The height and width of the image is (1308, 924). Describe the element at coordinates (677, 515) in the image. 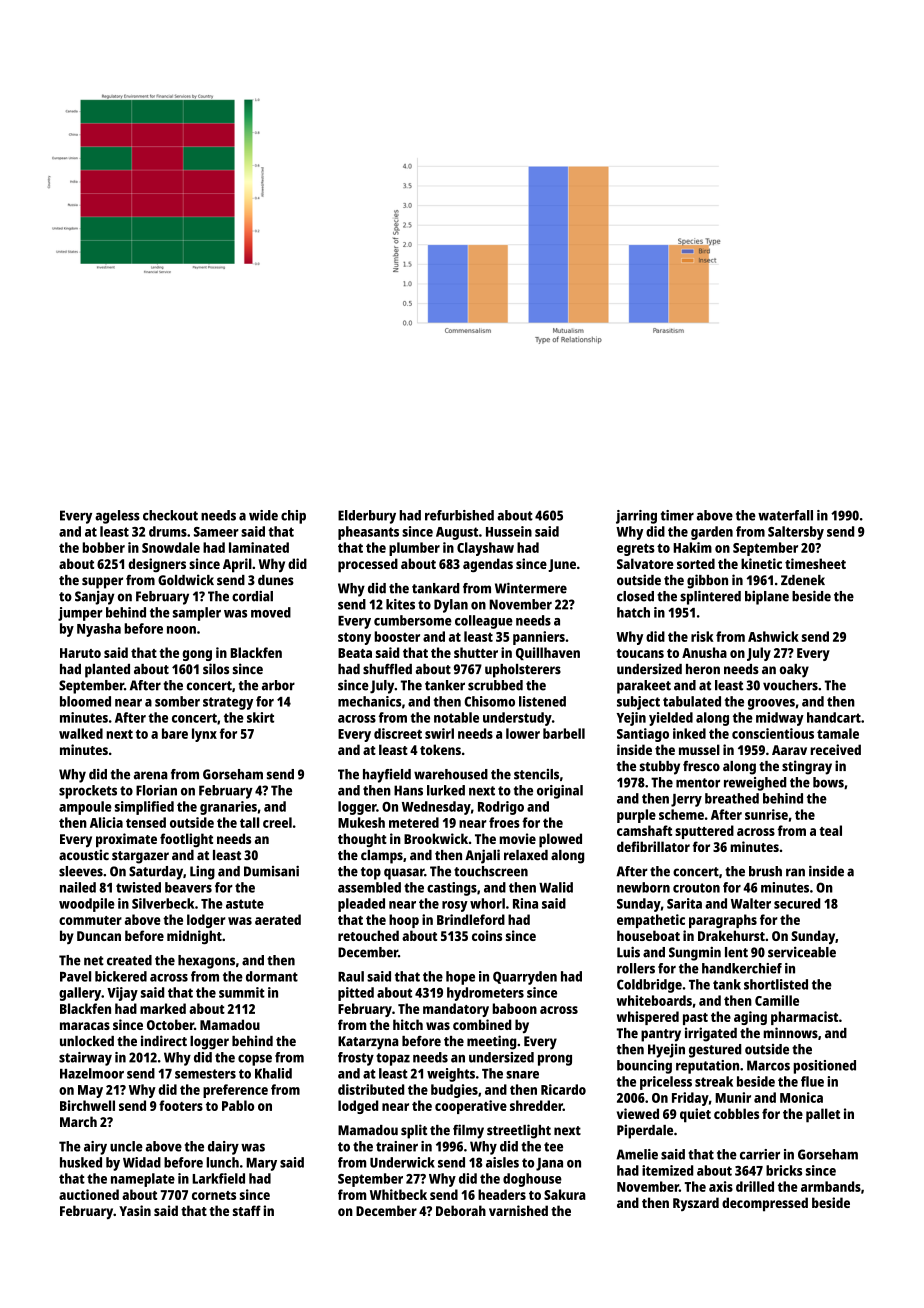

I see `timer` at that location.
